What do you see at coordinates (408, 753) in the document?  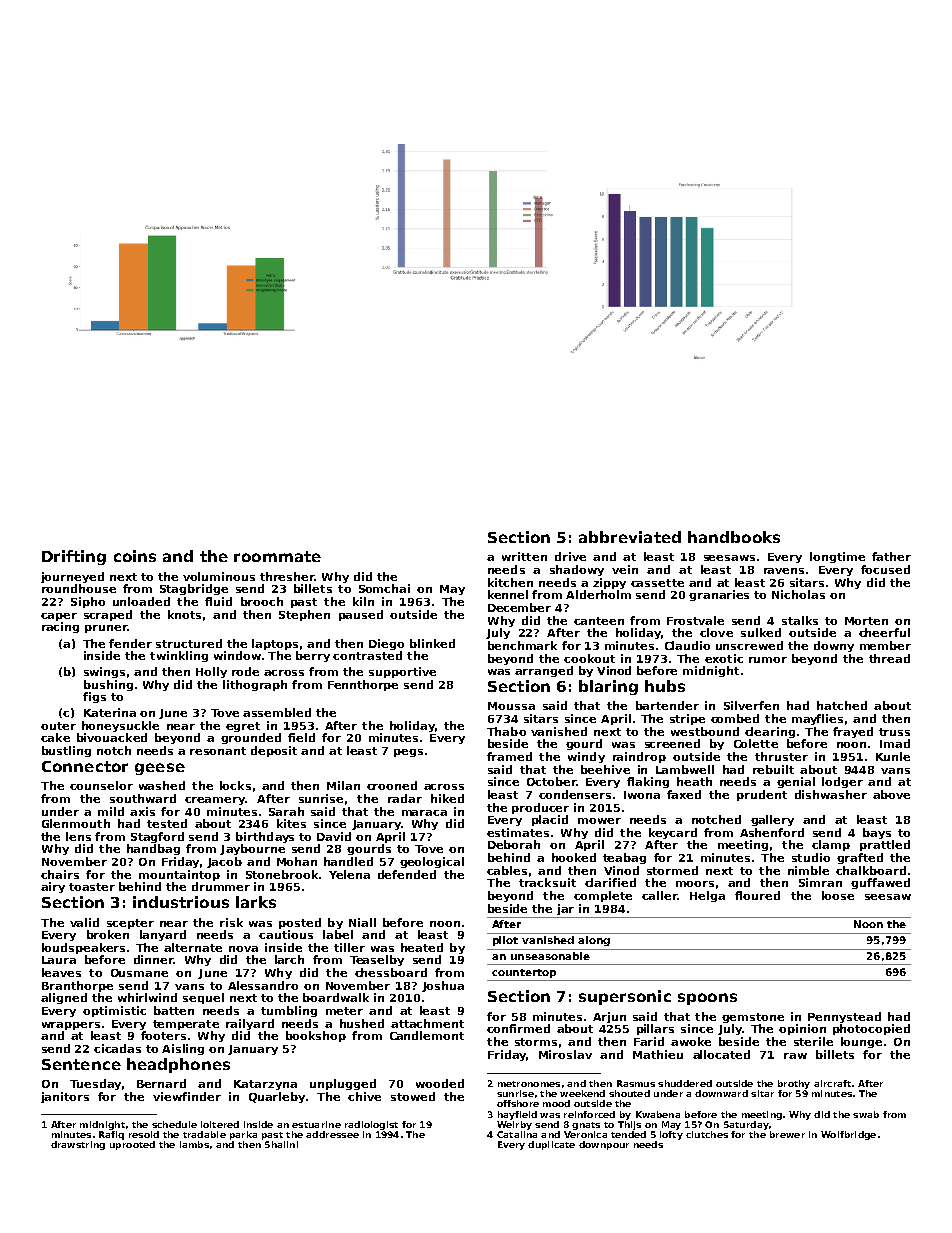 I see `pegs` at bounding box center [408, 753].
